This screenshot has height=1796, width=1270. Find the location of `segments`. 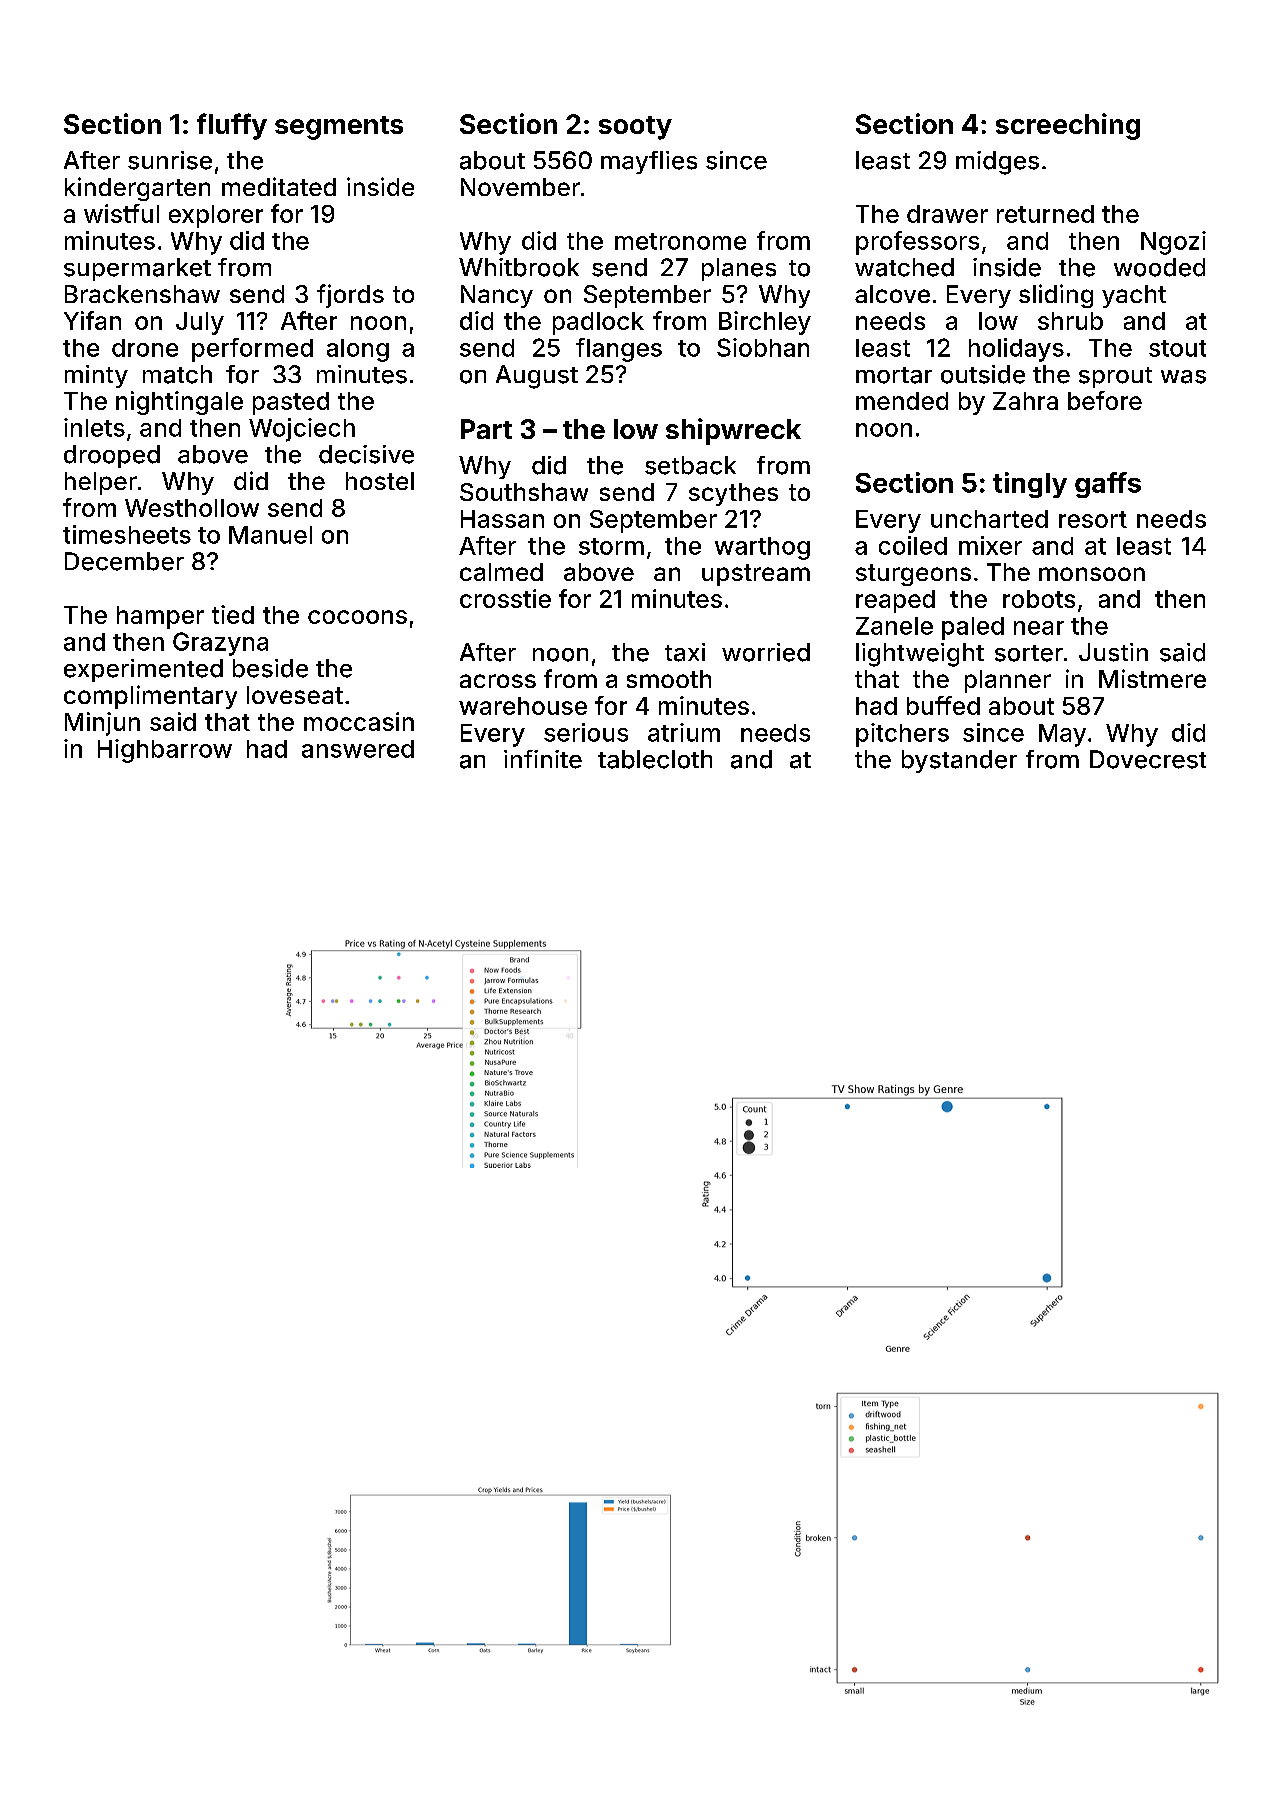

segments is located at coordinates (339, 128).
